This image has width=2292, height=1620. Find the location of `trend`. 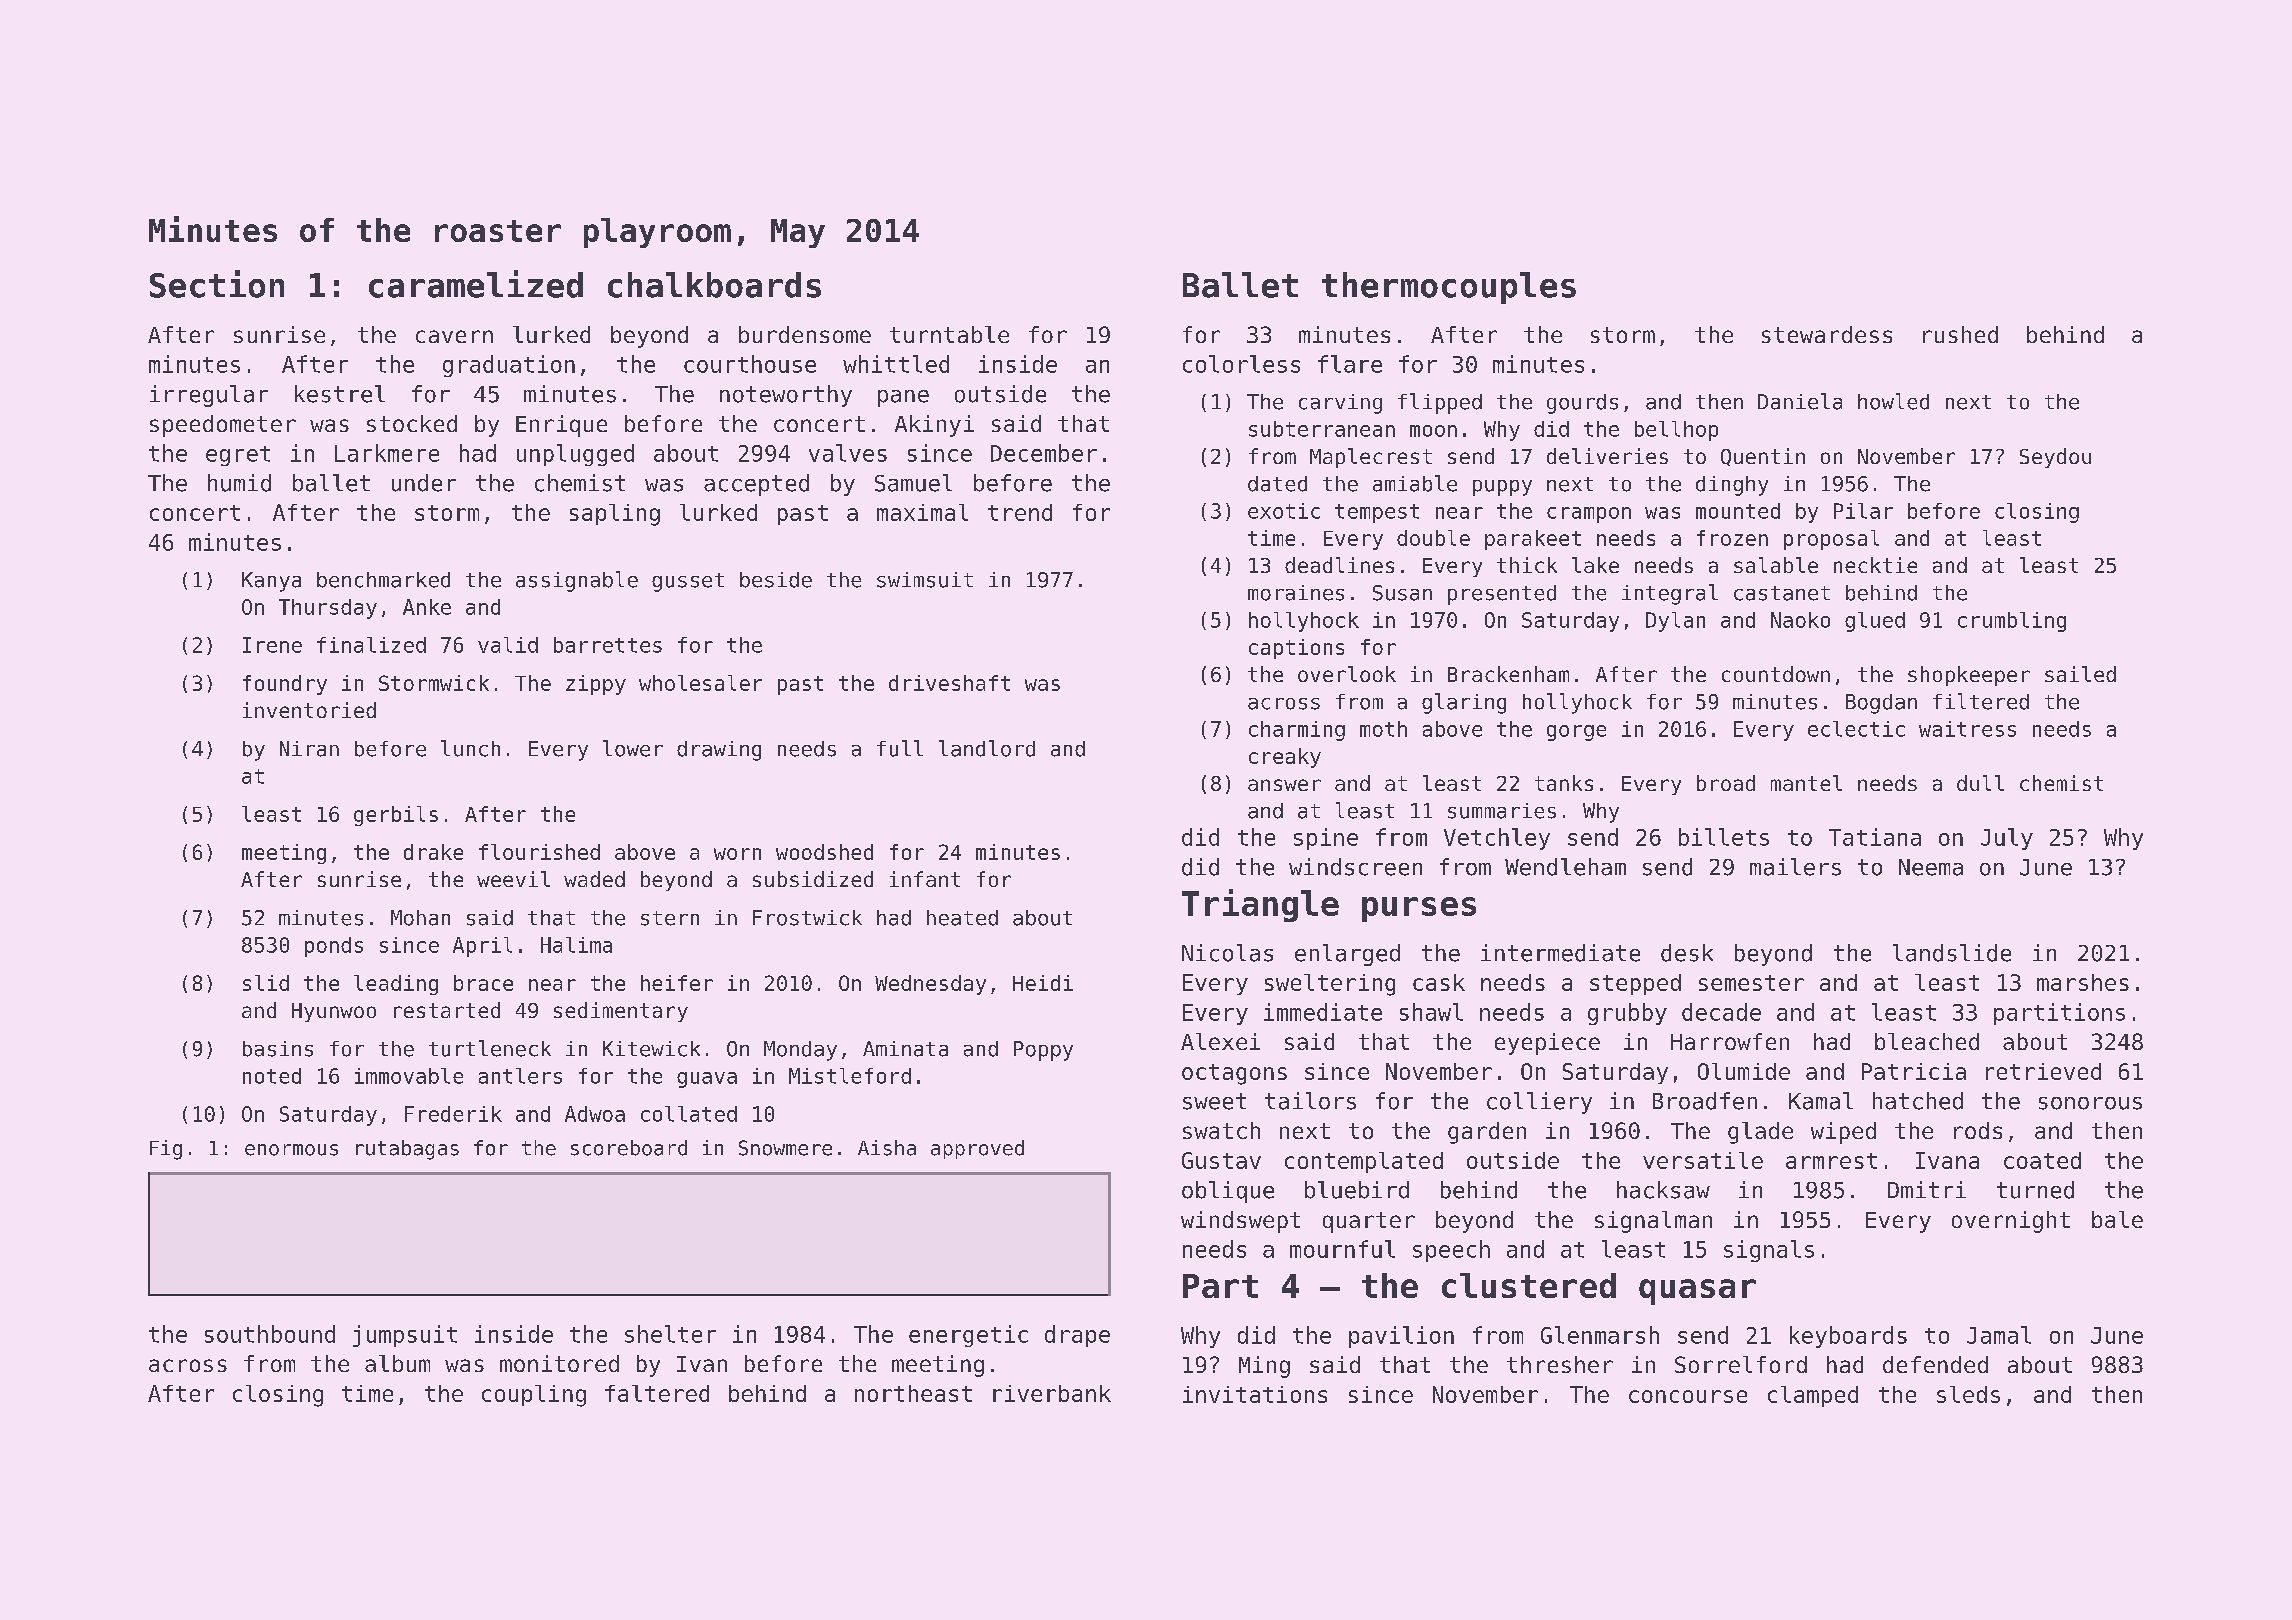

trend is located at coordinates (1020, 512).
